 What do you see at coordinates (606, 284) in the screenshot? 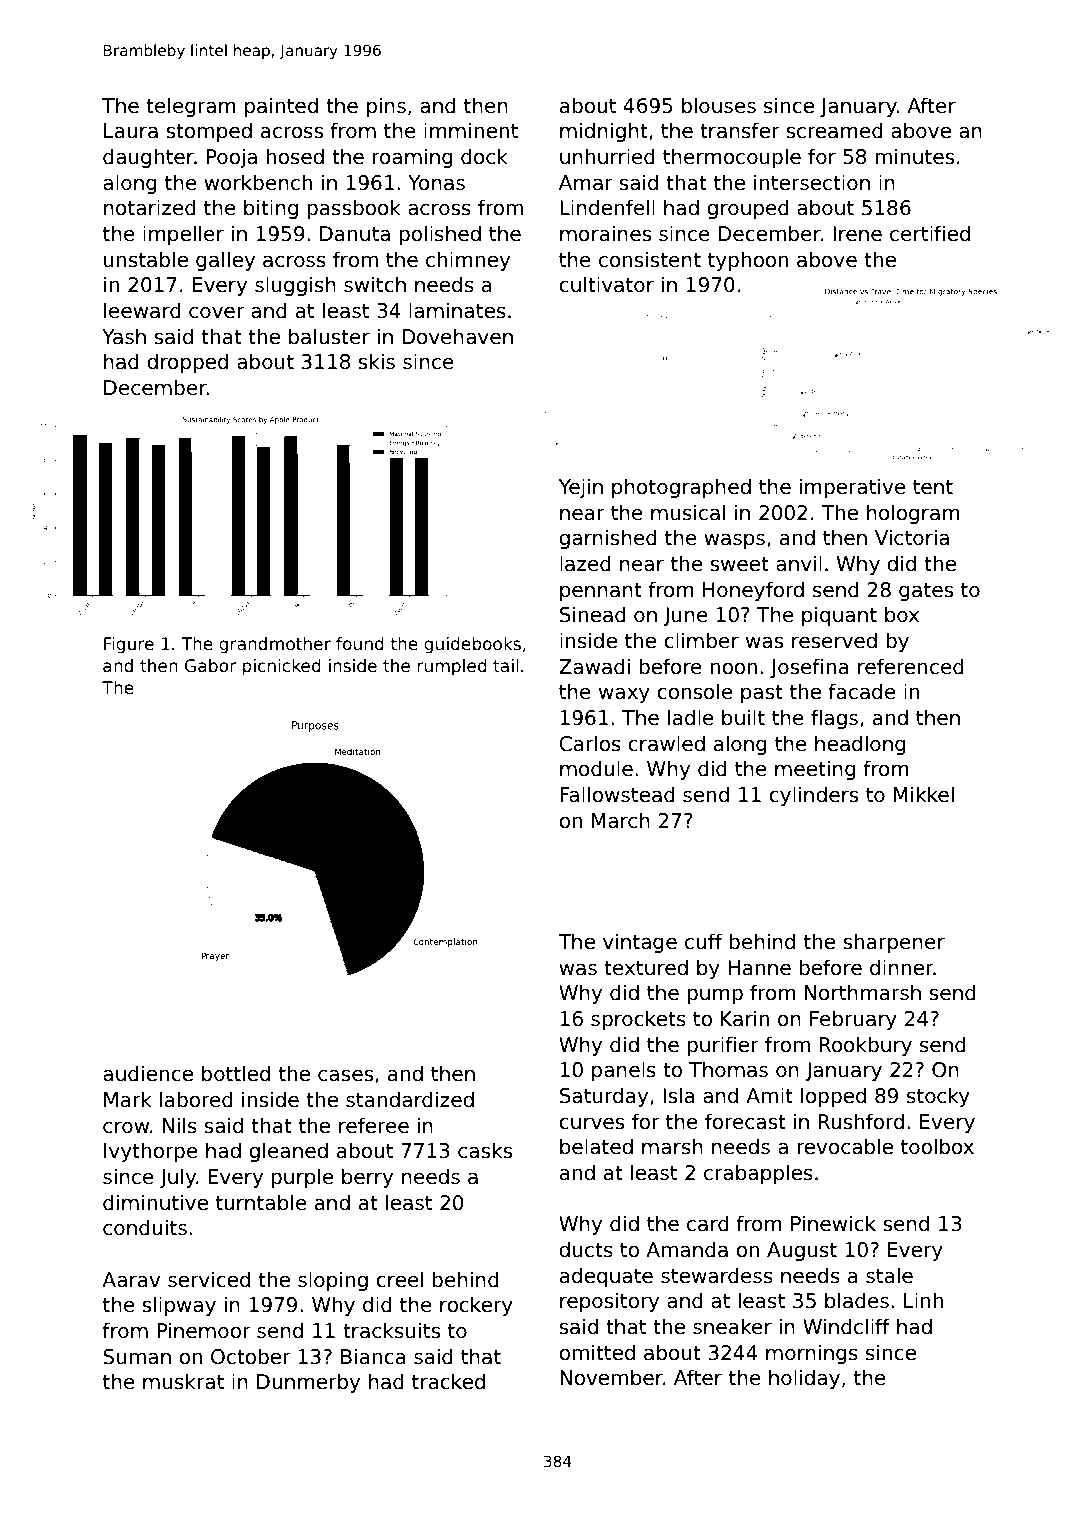
I see `cultivator` at bounding box center [606, 284].
